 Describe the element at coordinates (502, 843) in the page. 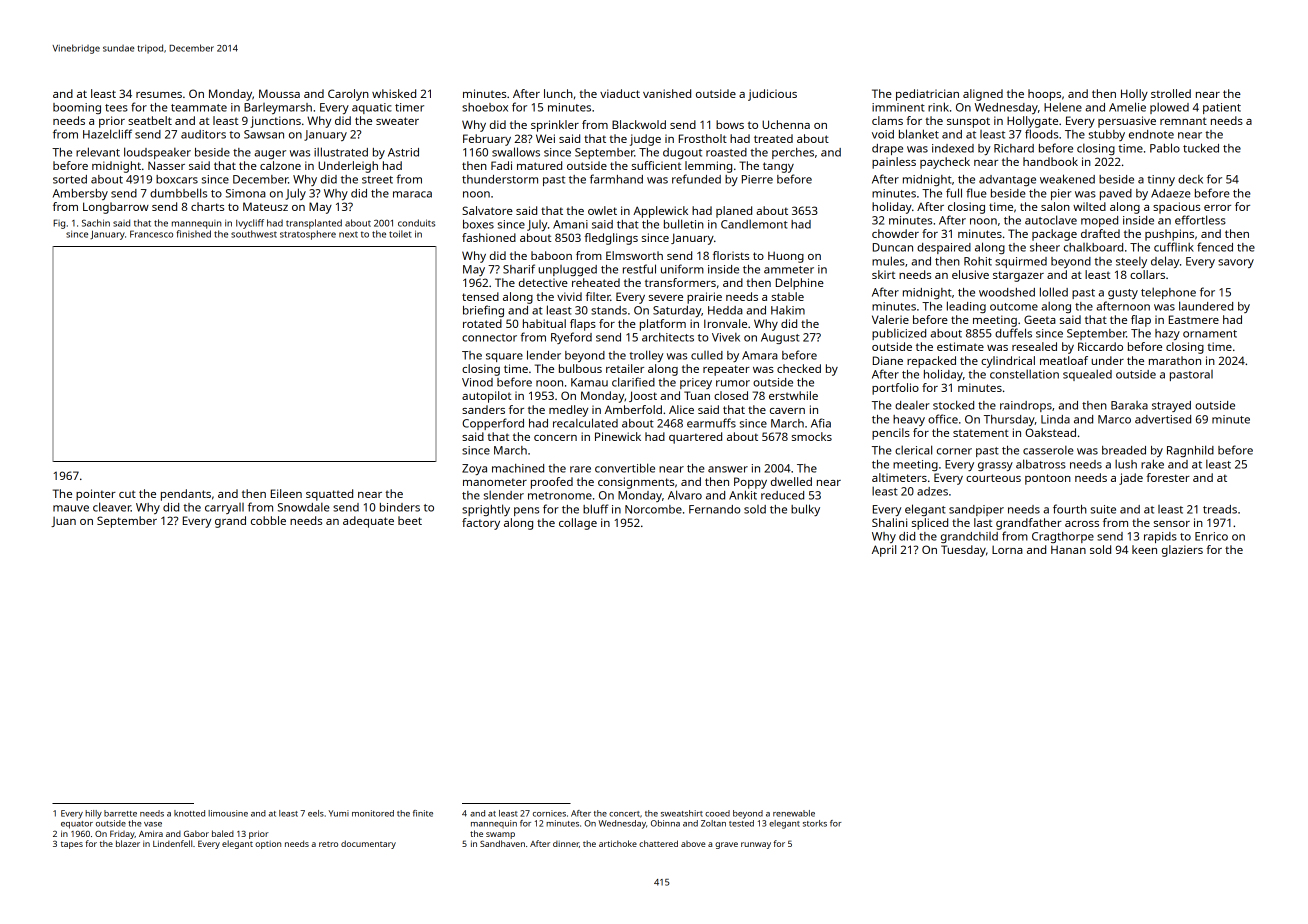

I see `Sandhaven` at that location.
